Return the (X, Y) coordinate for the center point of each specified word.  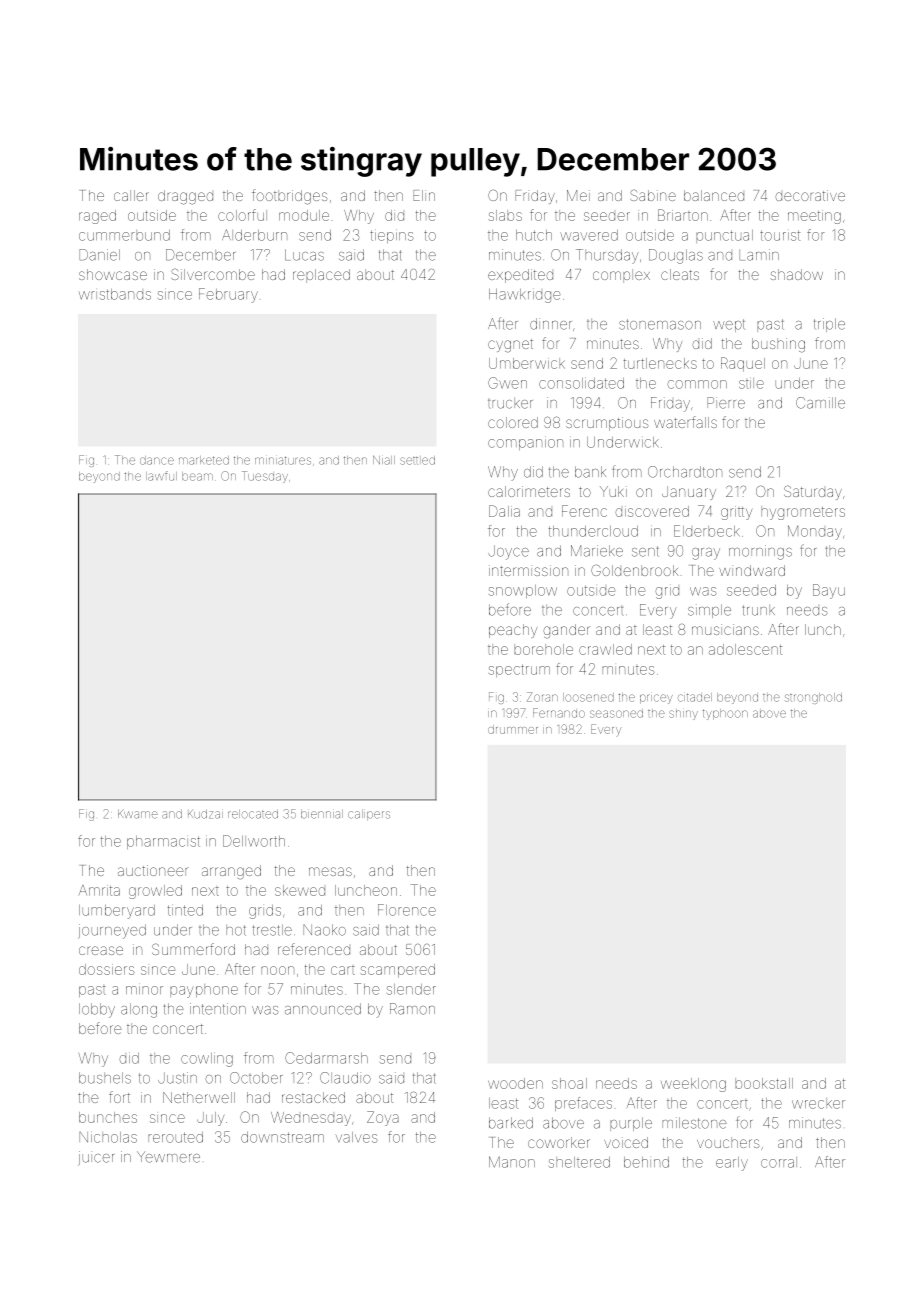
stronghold (813, 698)
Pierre (726, 403)
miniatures (283, 460)
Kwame (138, 814)
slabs (505, 215)
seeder (607, 216)
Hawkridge (525, 296)
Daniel (99, 255)
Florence (407, 910)
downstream (282, 1137)
